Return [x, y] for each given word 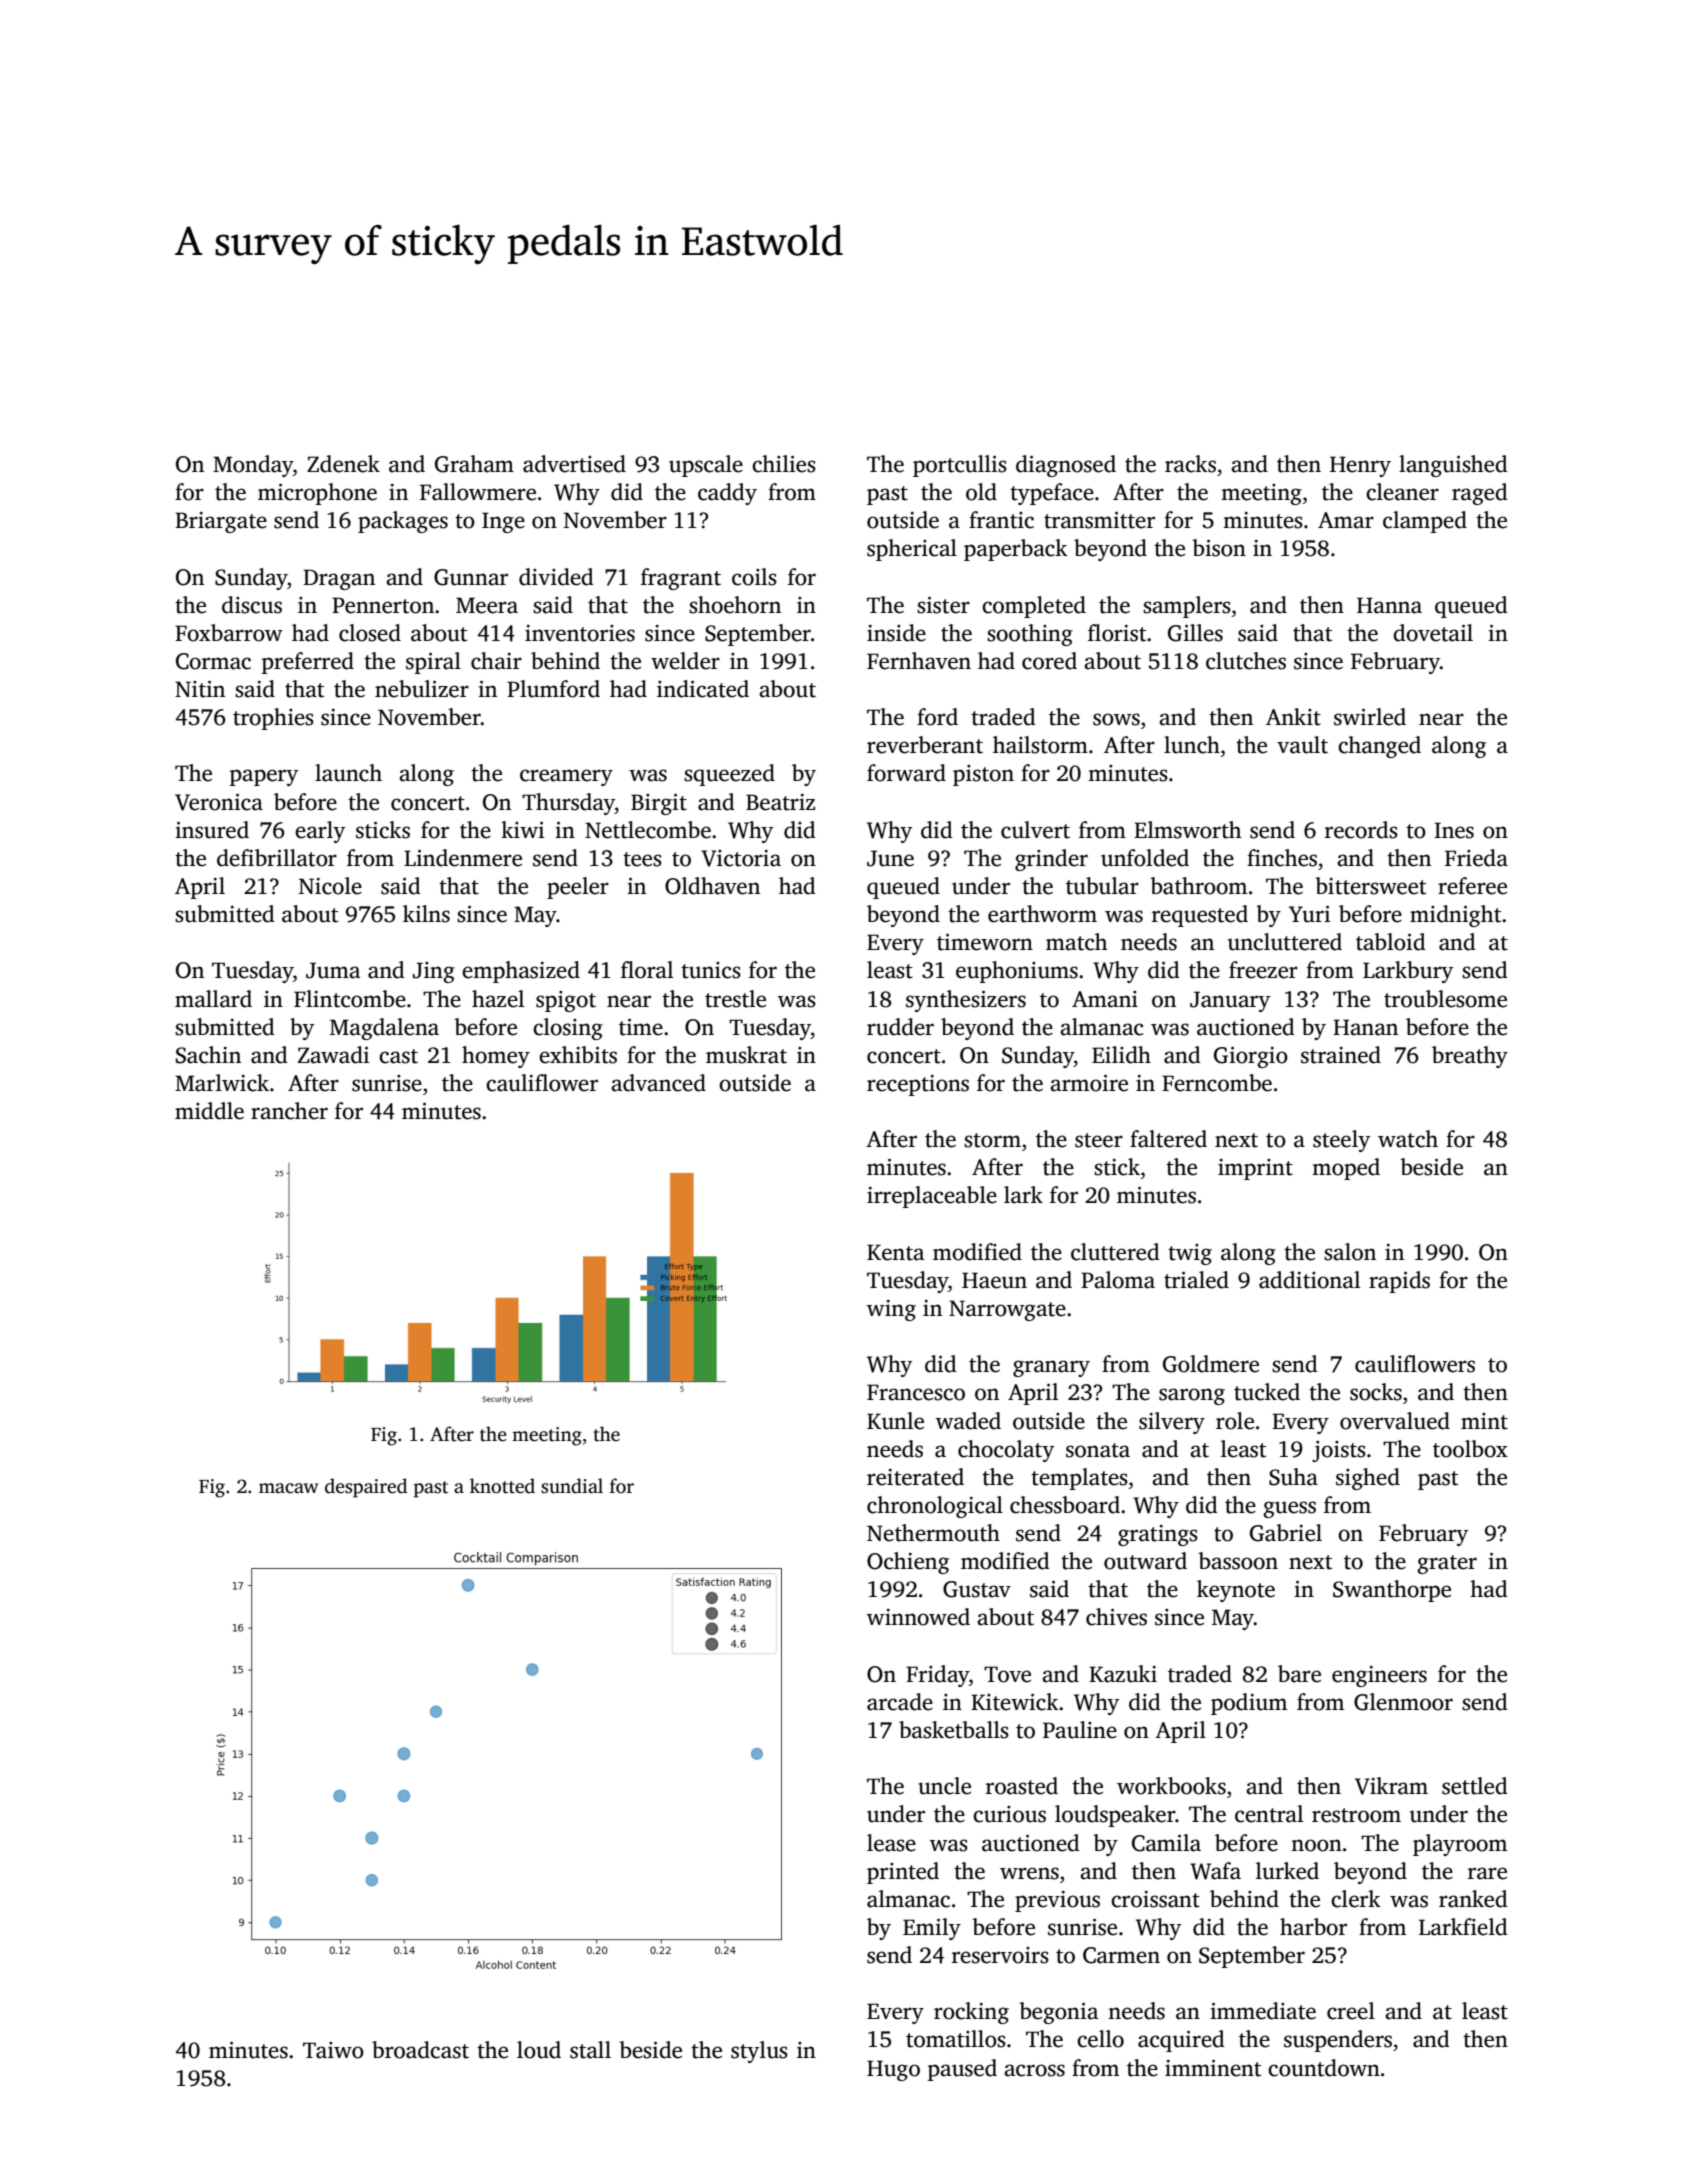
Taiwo [333, 2050]
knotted [502, 1486]
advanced [658, 1083]
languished [1453, 466]
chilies [784, 464]
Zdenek [343, 464]
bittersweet [1370, 886]
